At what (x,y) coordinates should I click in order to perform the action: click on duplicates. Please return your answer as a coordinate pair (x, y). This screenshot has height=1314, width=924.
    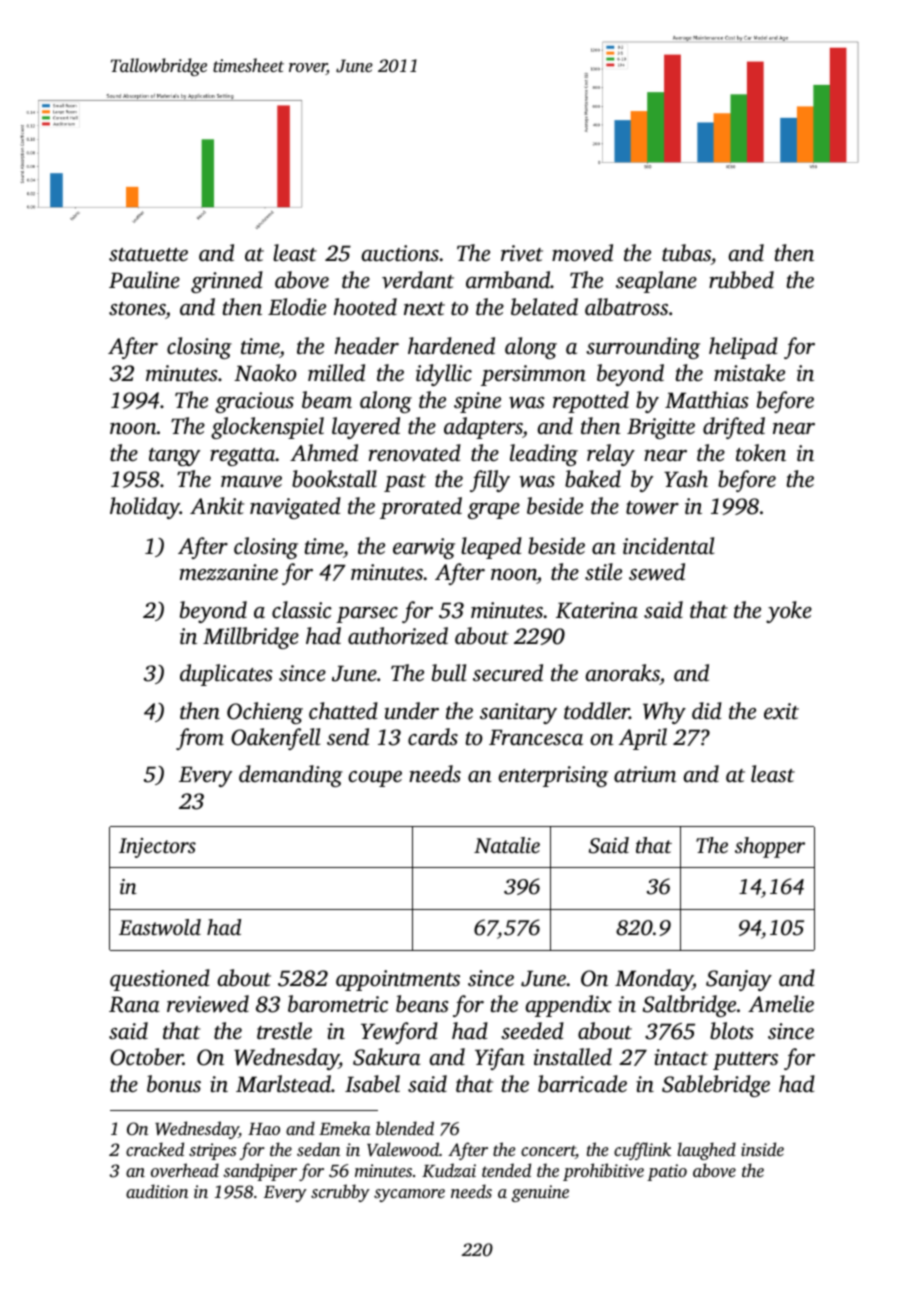
    Looking at the image, I should click on (226, 675).
